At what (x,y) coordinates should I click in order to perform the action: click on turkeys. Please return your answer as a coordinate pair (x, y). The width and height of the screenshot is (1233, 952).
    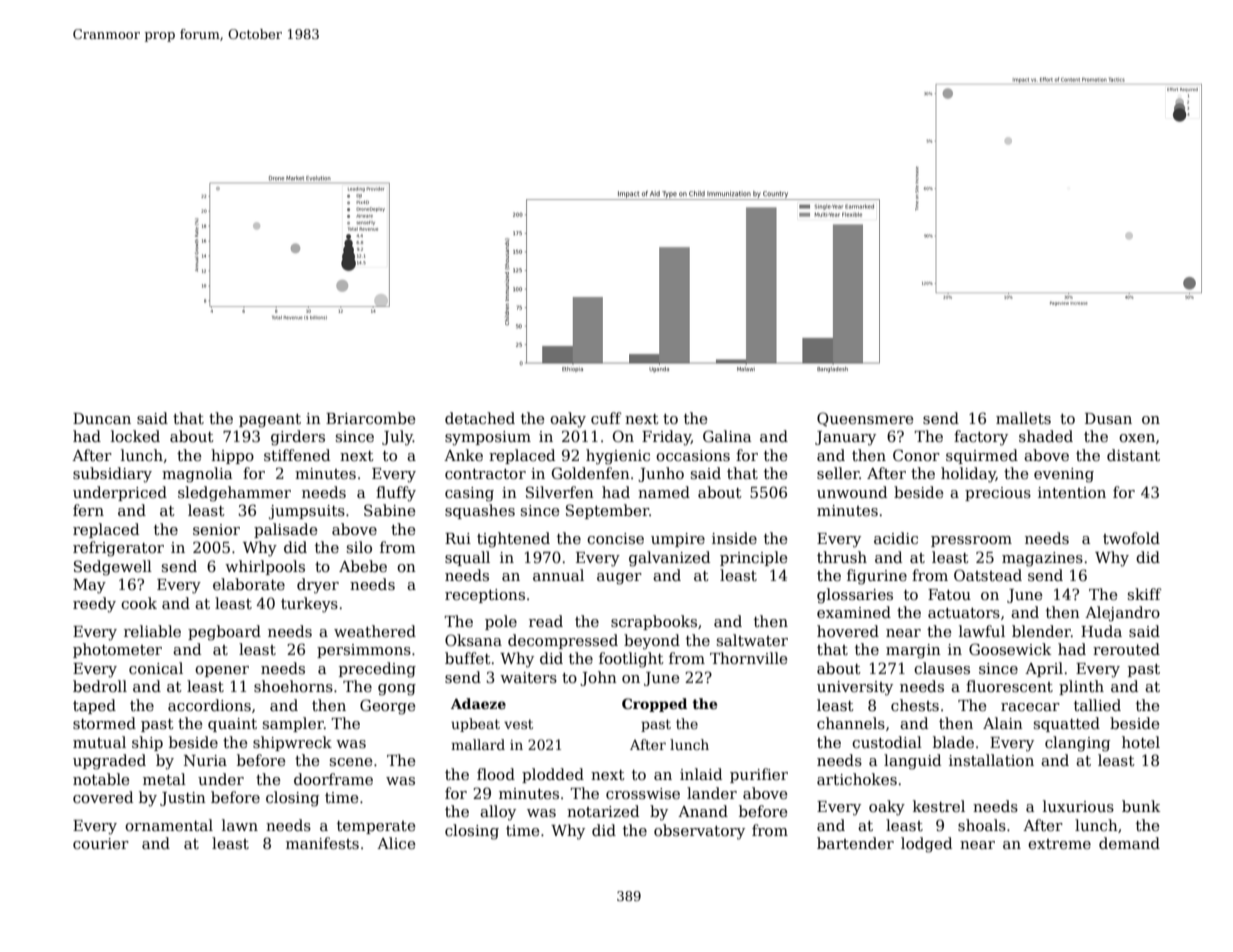
    Looking at the image, I should click on (309, 605).
